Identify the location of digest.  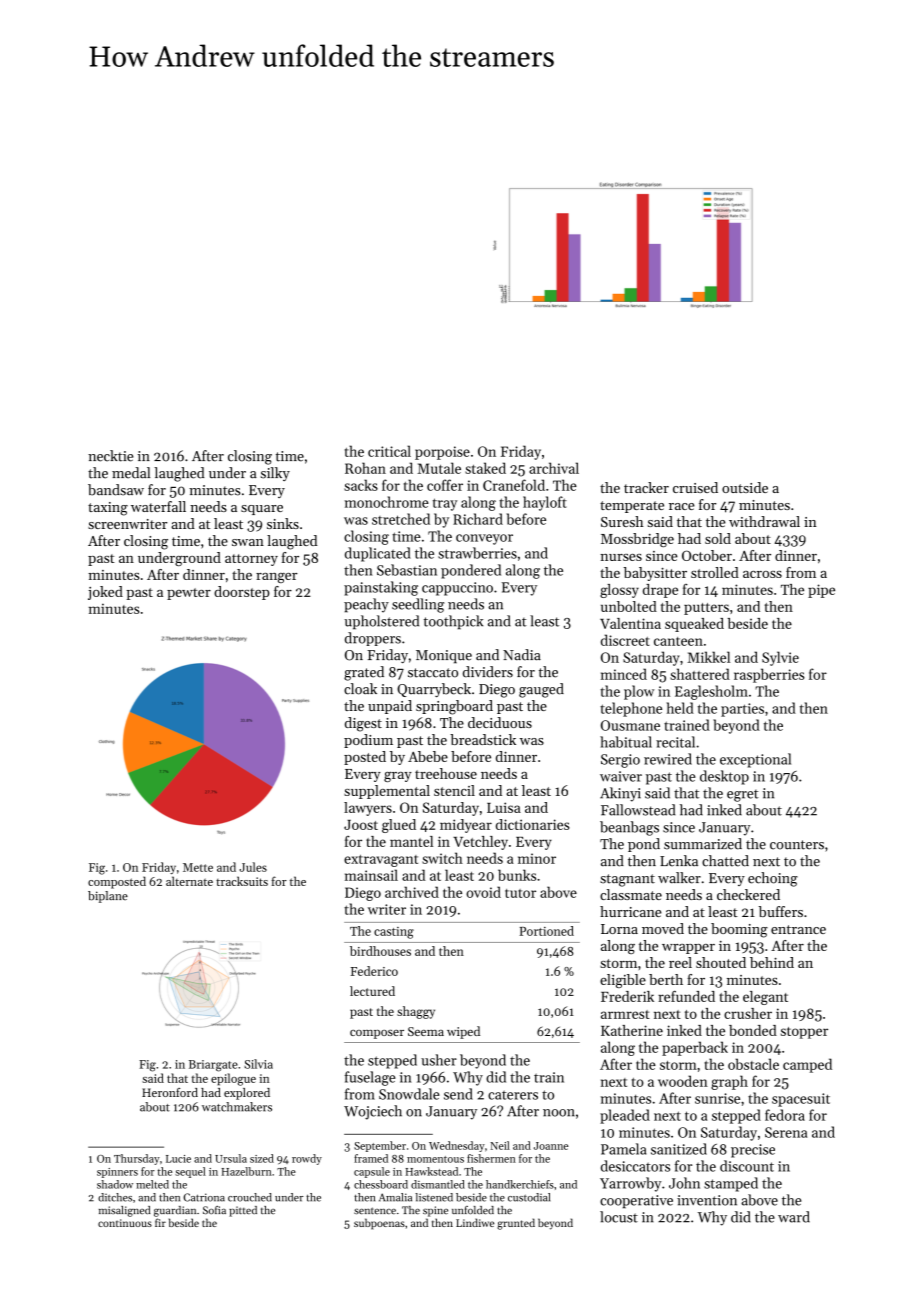
(363, 724).
